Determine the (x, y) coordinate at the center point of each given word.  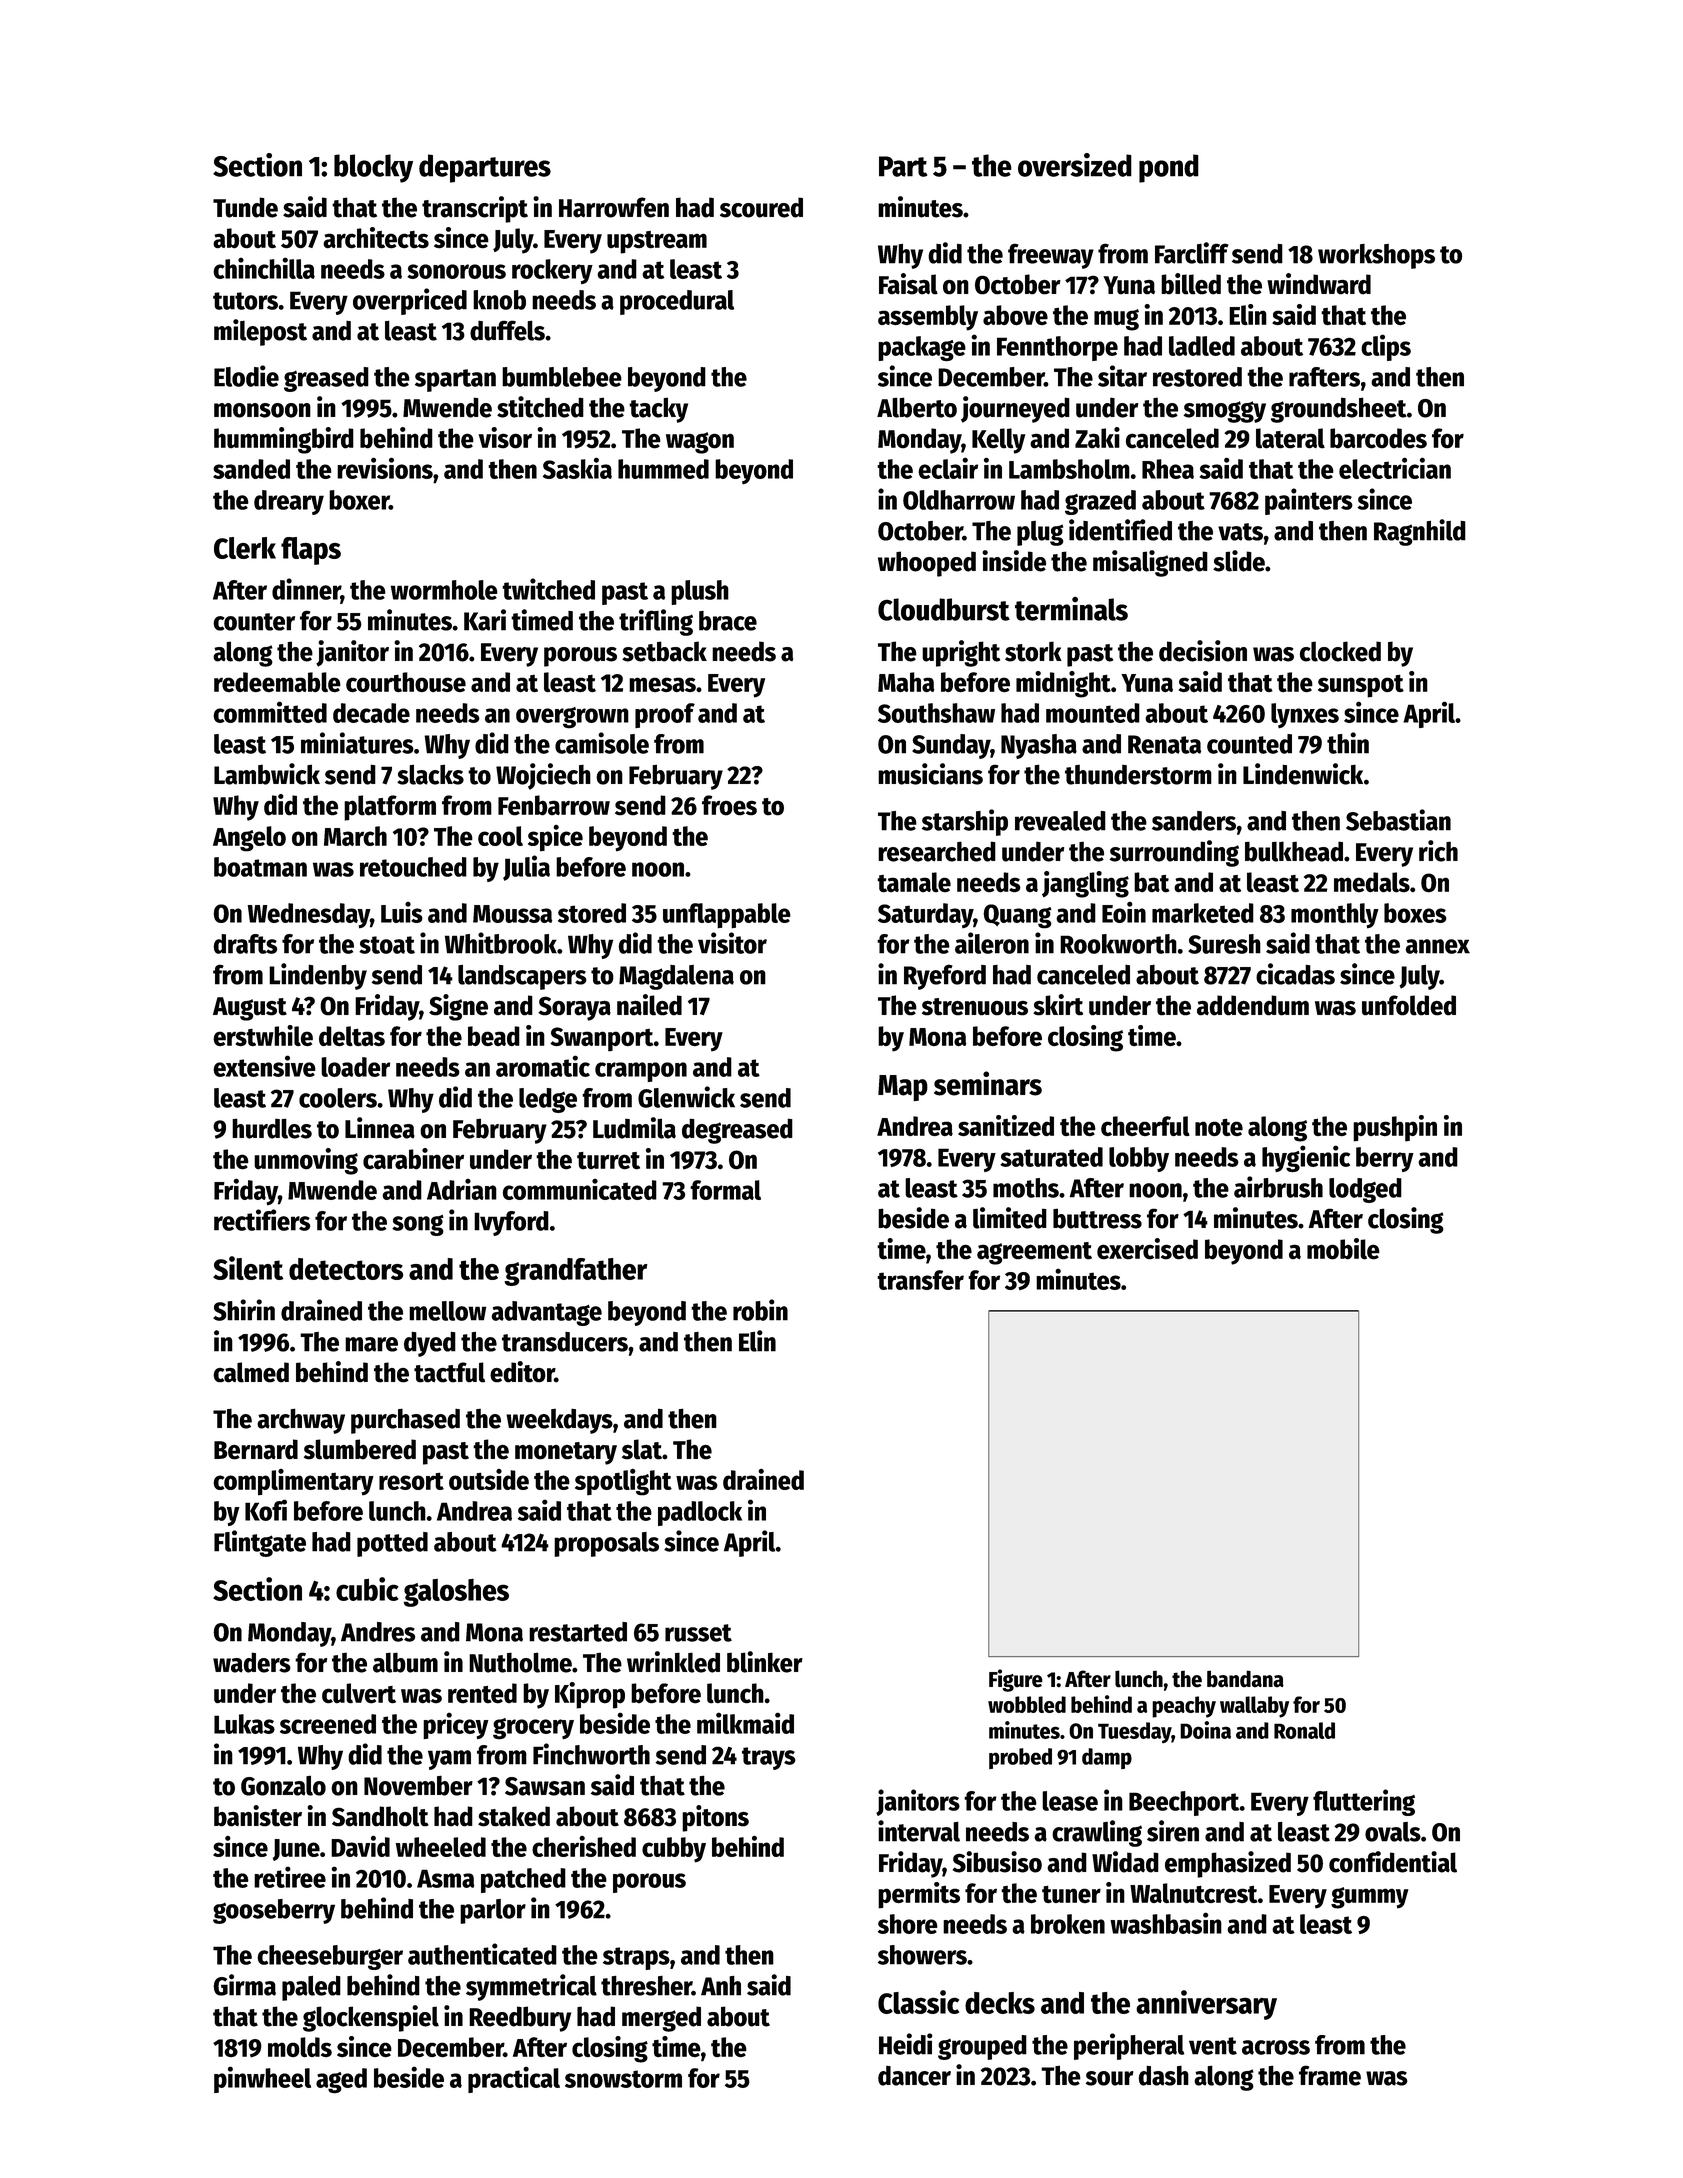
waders (252, 1662)
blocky (373, 168)
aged (341, 2081)
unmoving (306, 1161)
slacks (430, 774)
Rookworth (1118, 944)
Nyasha (1039, 746)
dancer (914, 2076)
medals (1372, 882)
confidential (1393, 1862)
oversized (1075, 165)
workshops (1376, 256)
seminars (988, 1083)
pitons (715, 1818)
